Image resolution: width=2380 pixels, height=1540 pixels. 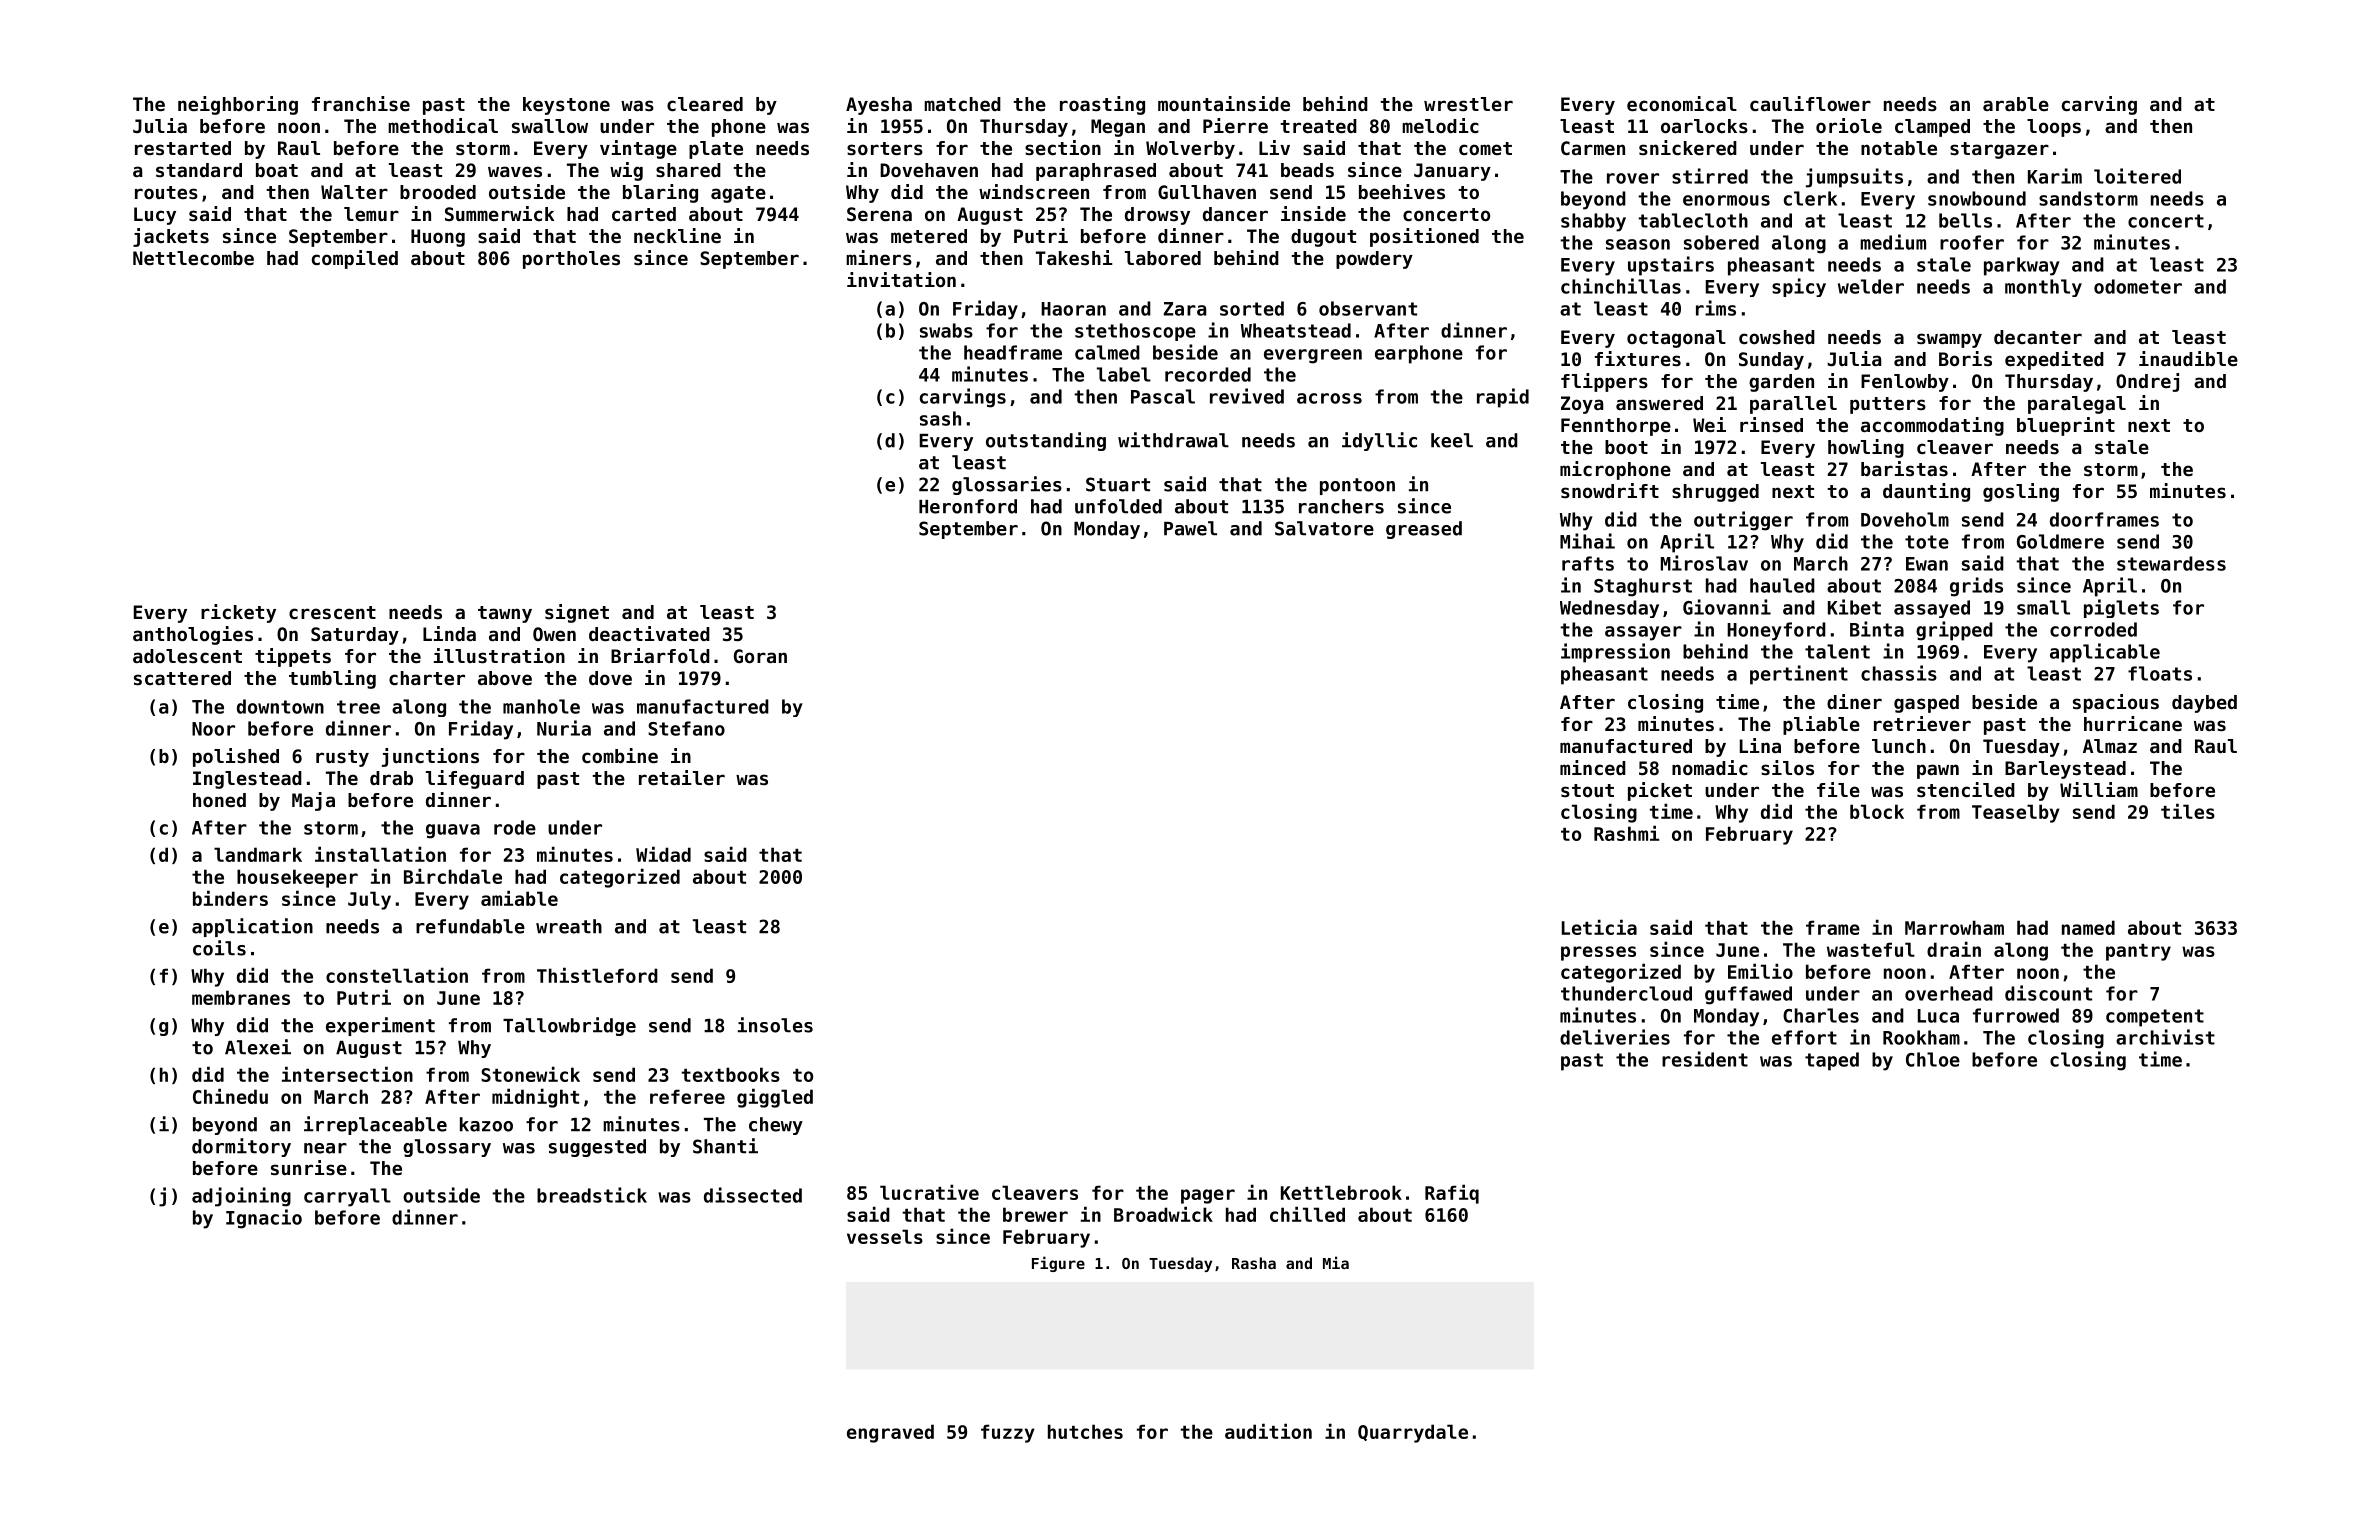 I want to click on jumpsuits, so click(x=1854, y=178).
